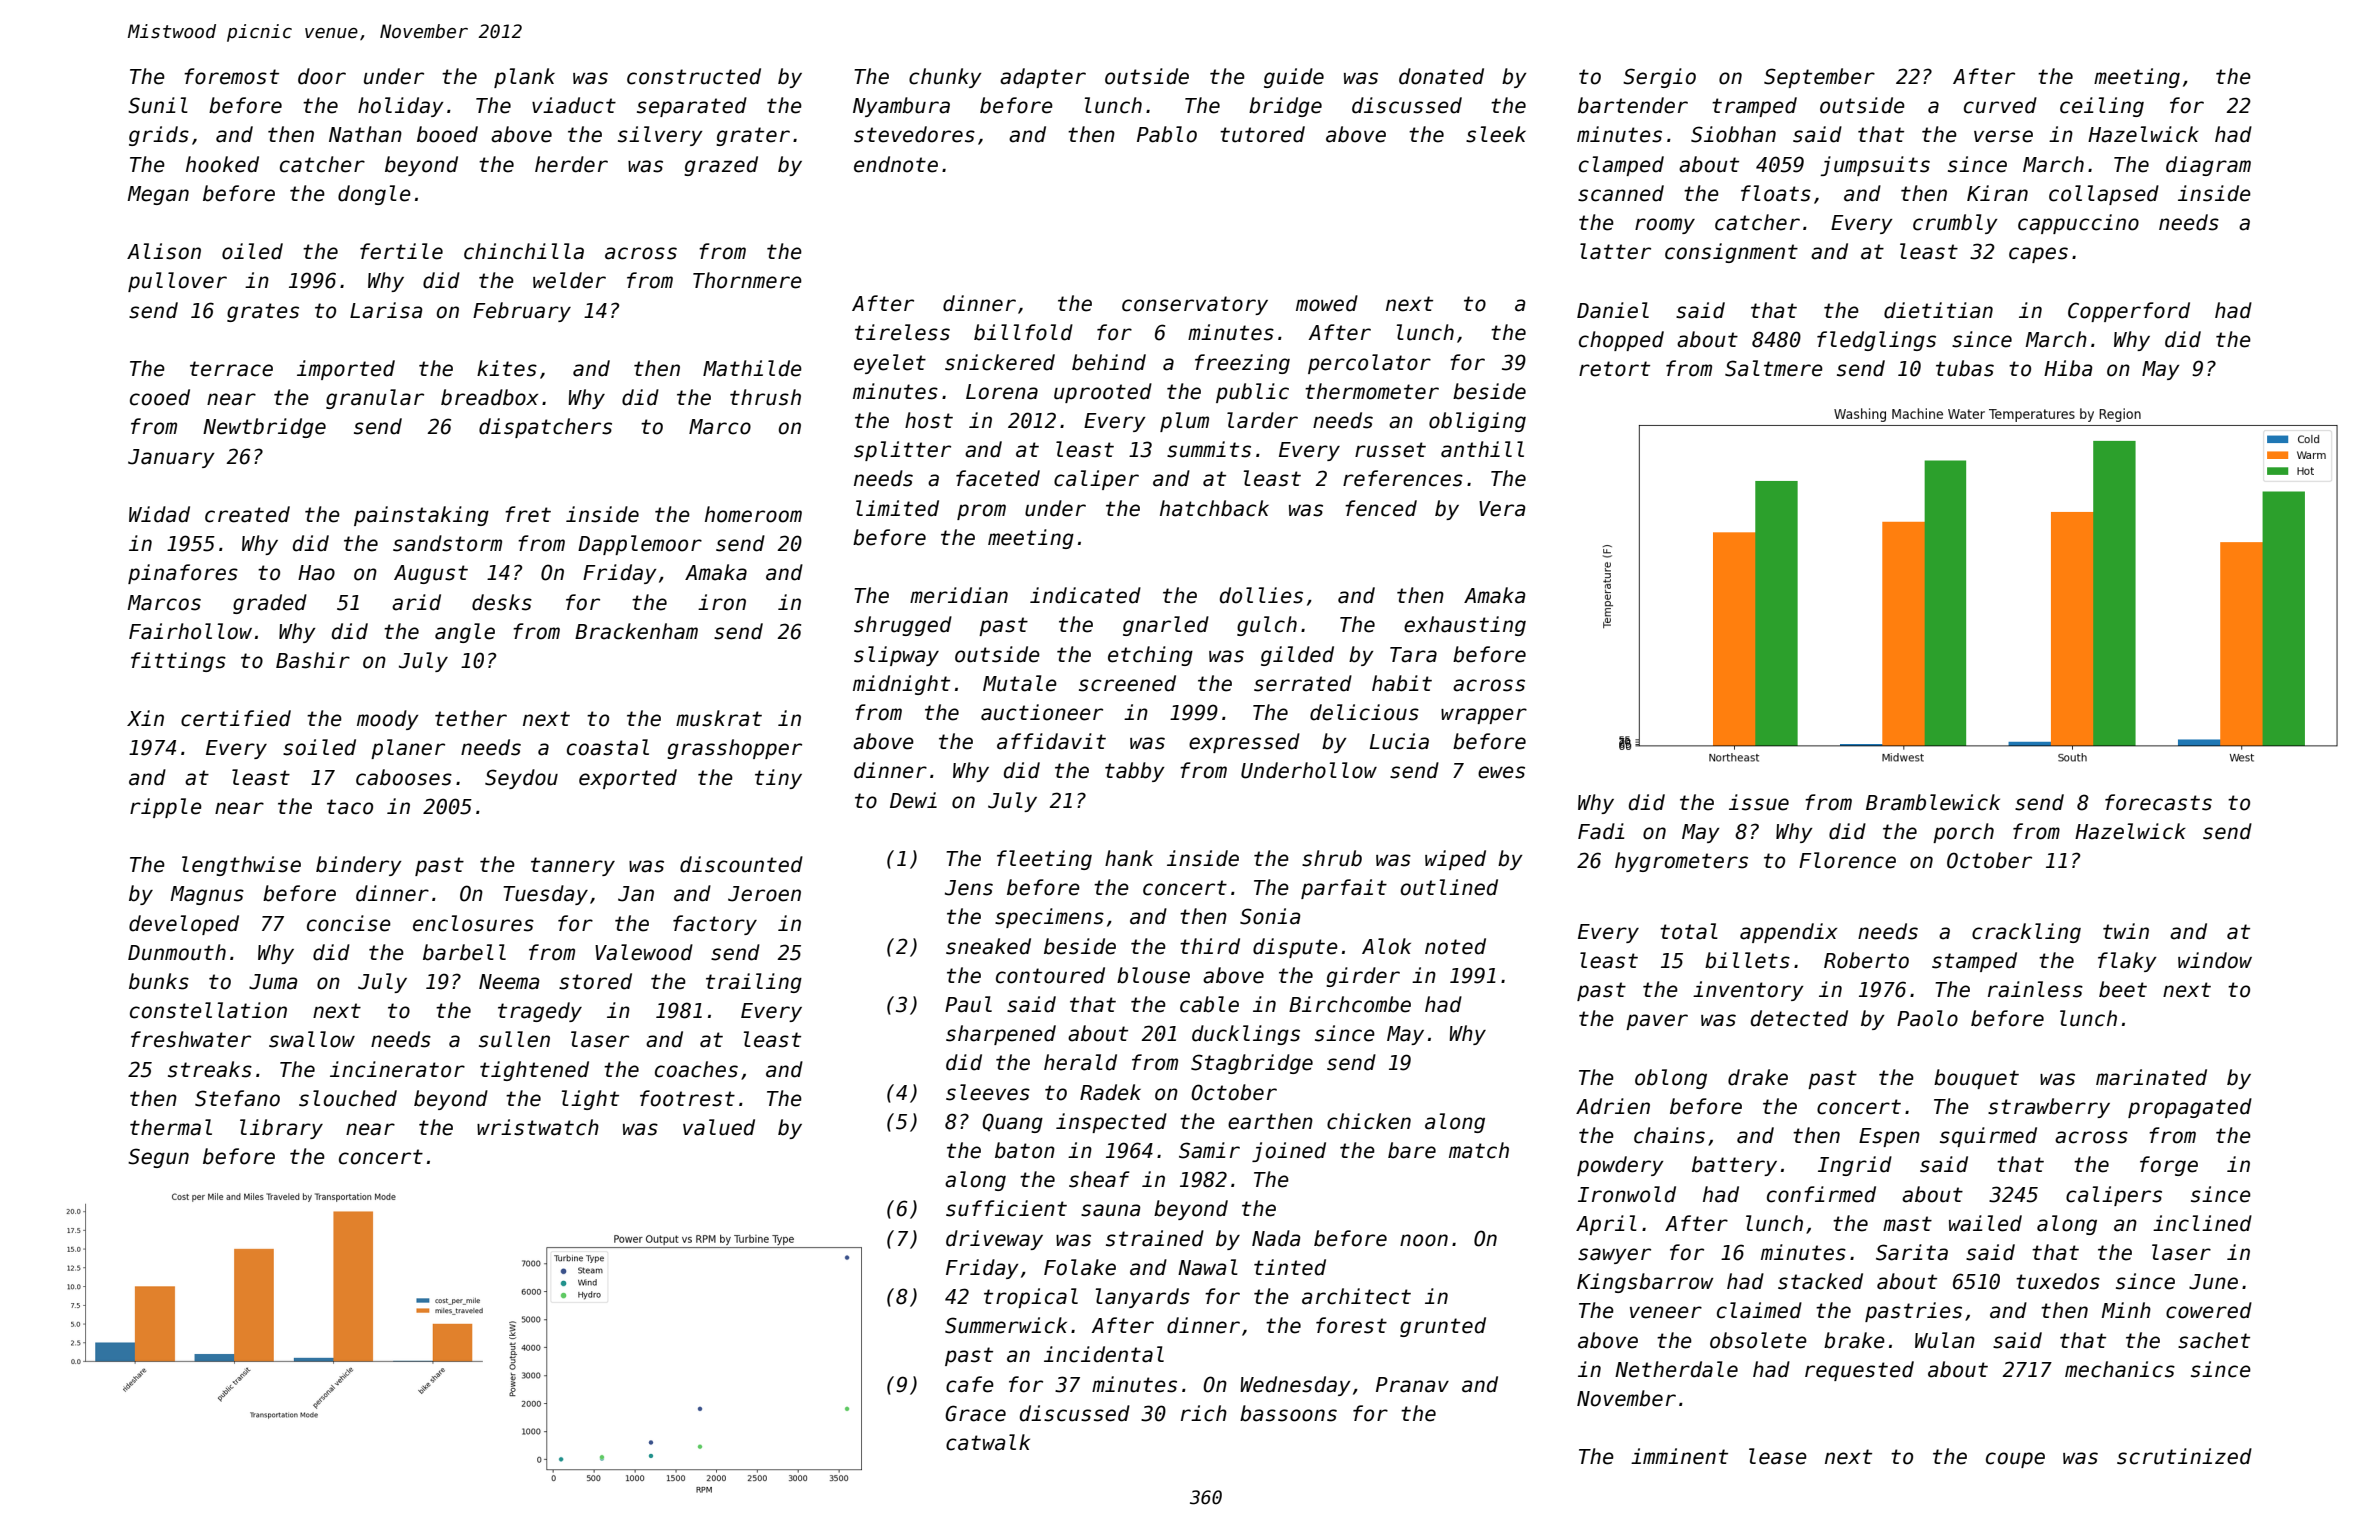 The height and width of the screenshot is (1540, 2380). What do you see at coordinates (2102, 107) in the screenshot?
I see `ceiling` at bounding box center [2102, 107].
